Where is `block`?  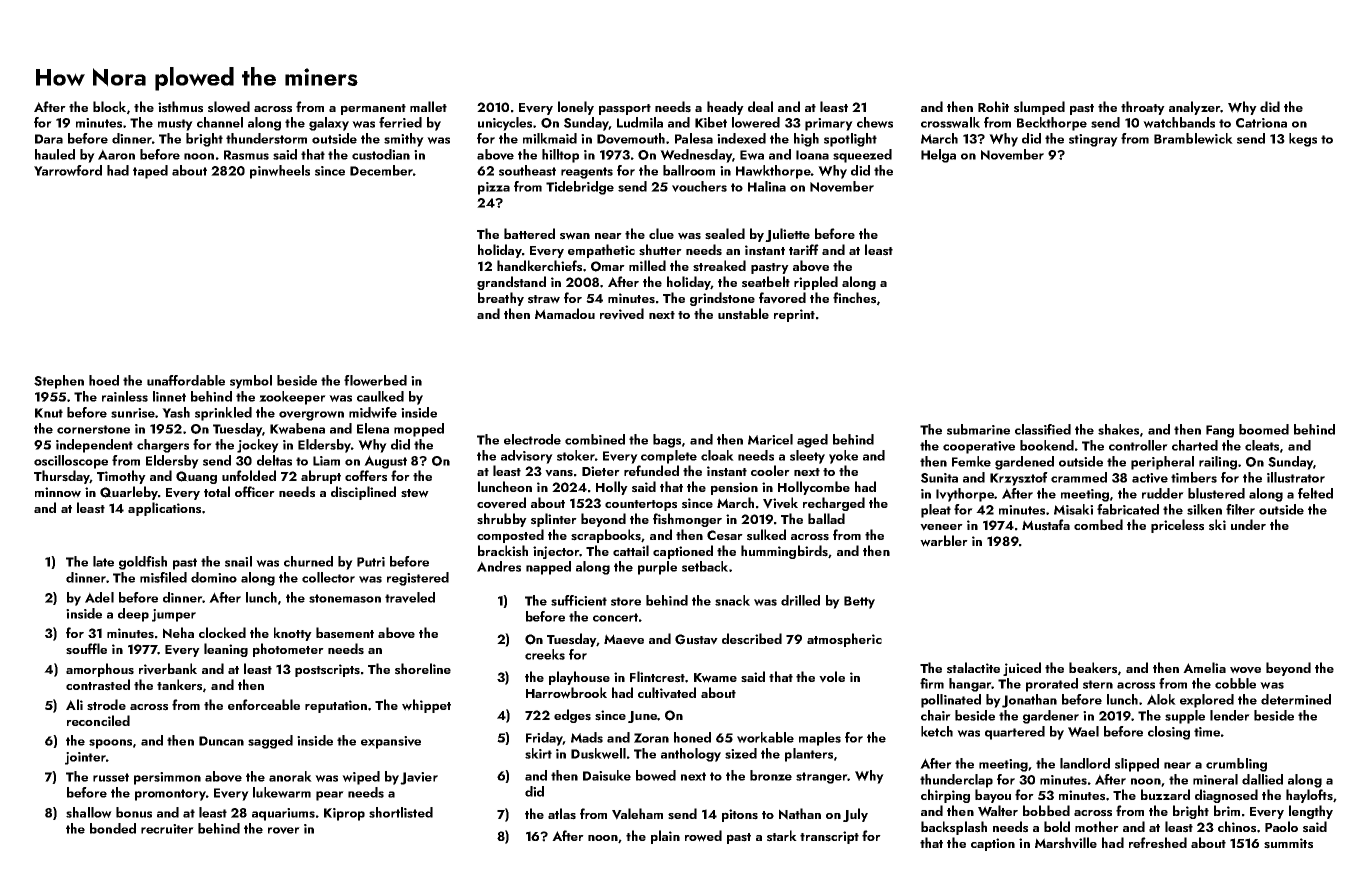 block is located at coordinates (109, 106).
